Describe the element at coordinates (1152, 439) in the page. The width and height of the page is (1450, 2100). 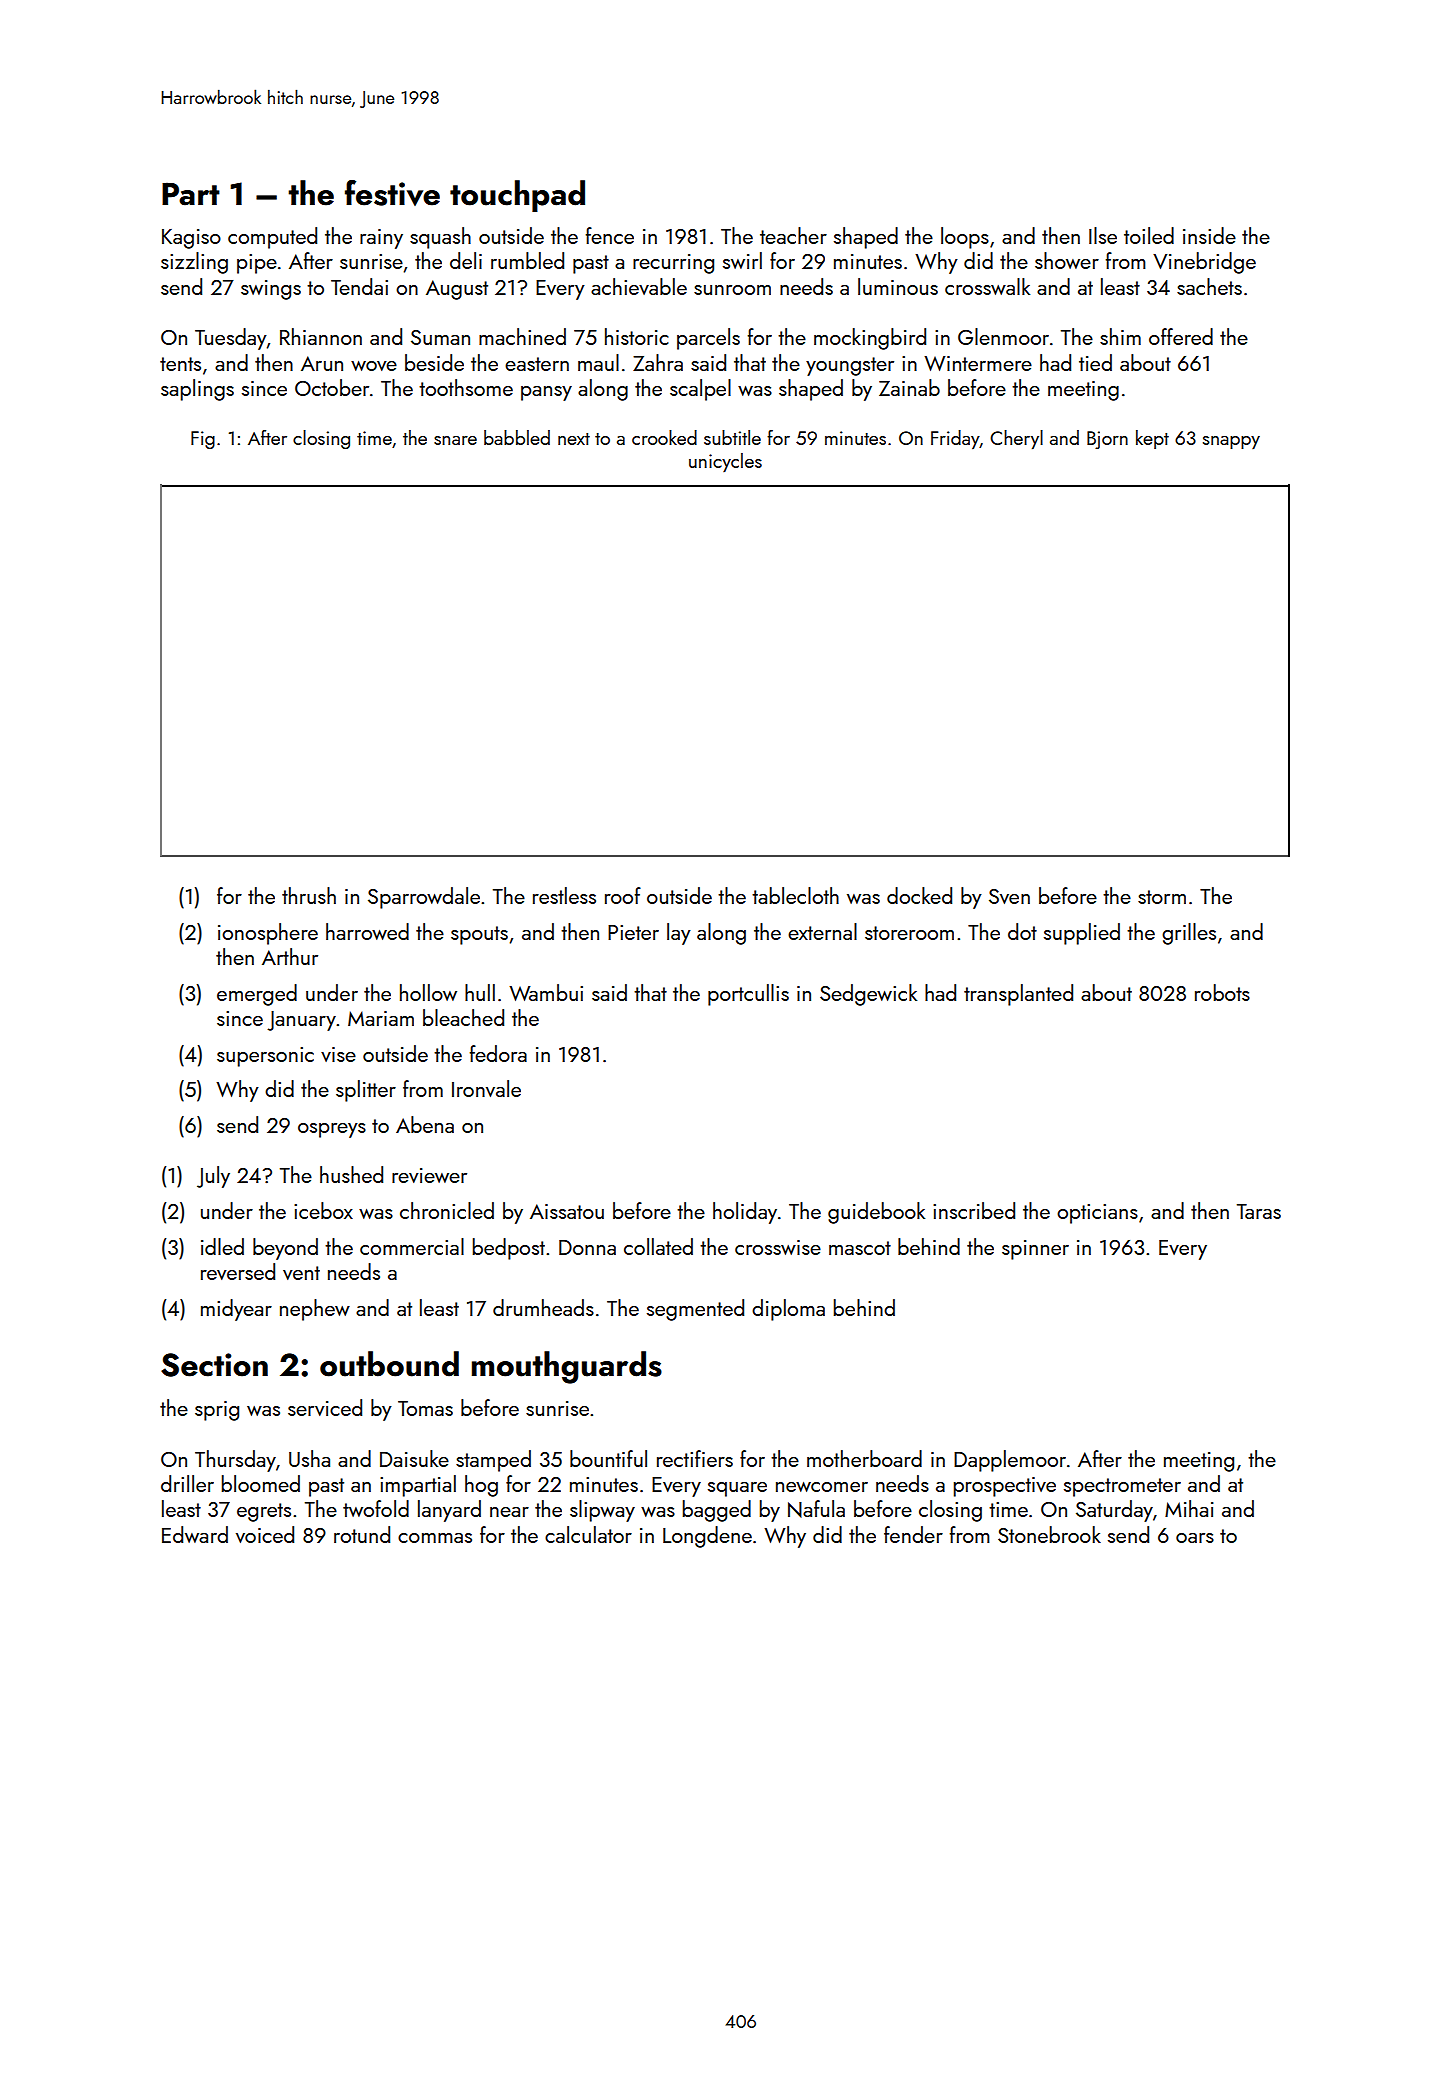
I see `kept` at that location.
